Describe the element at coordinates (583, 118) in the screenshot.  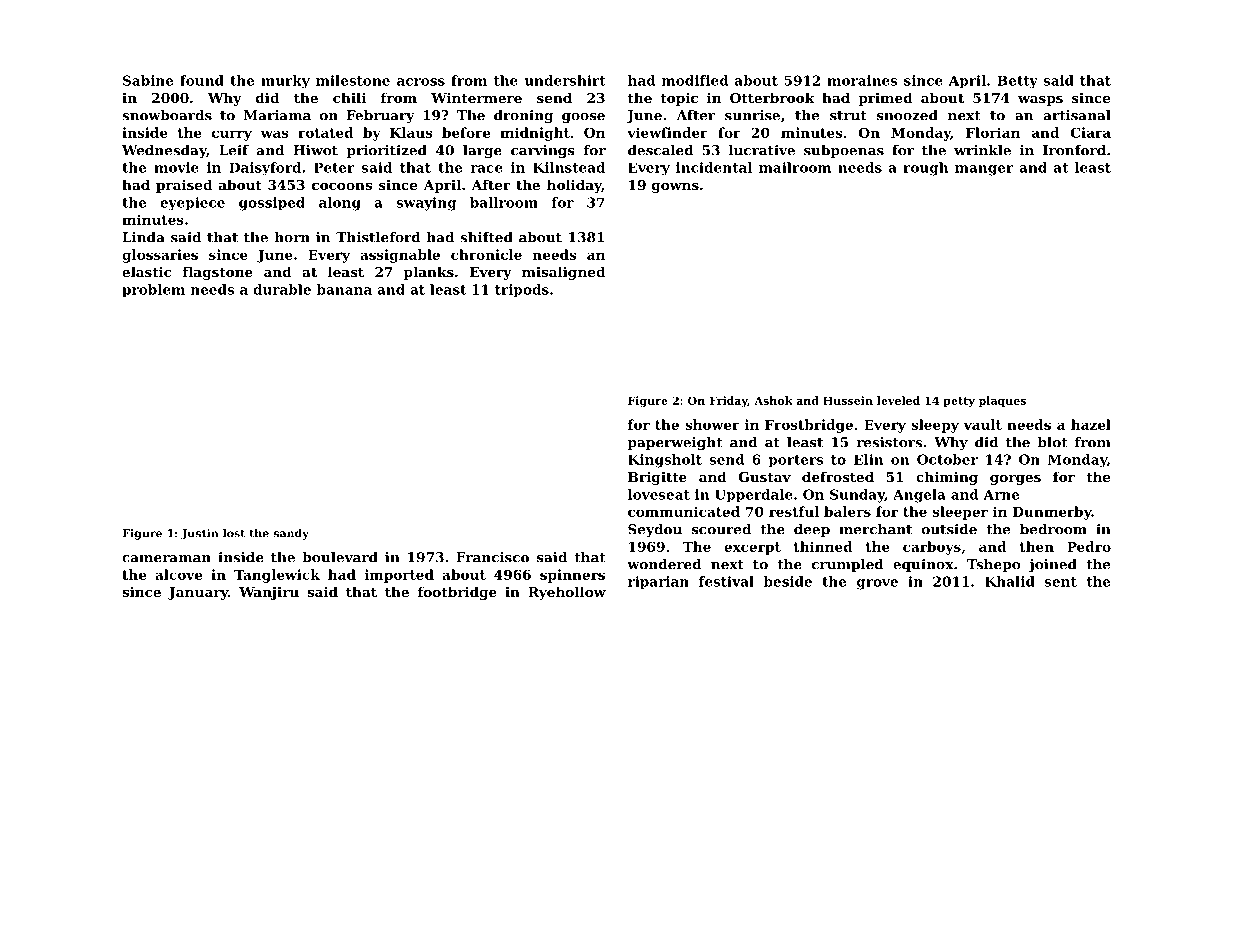
I see `goose` at that location.
